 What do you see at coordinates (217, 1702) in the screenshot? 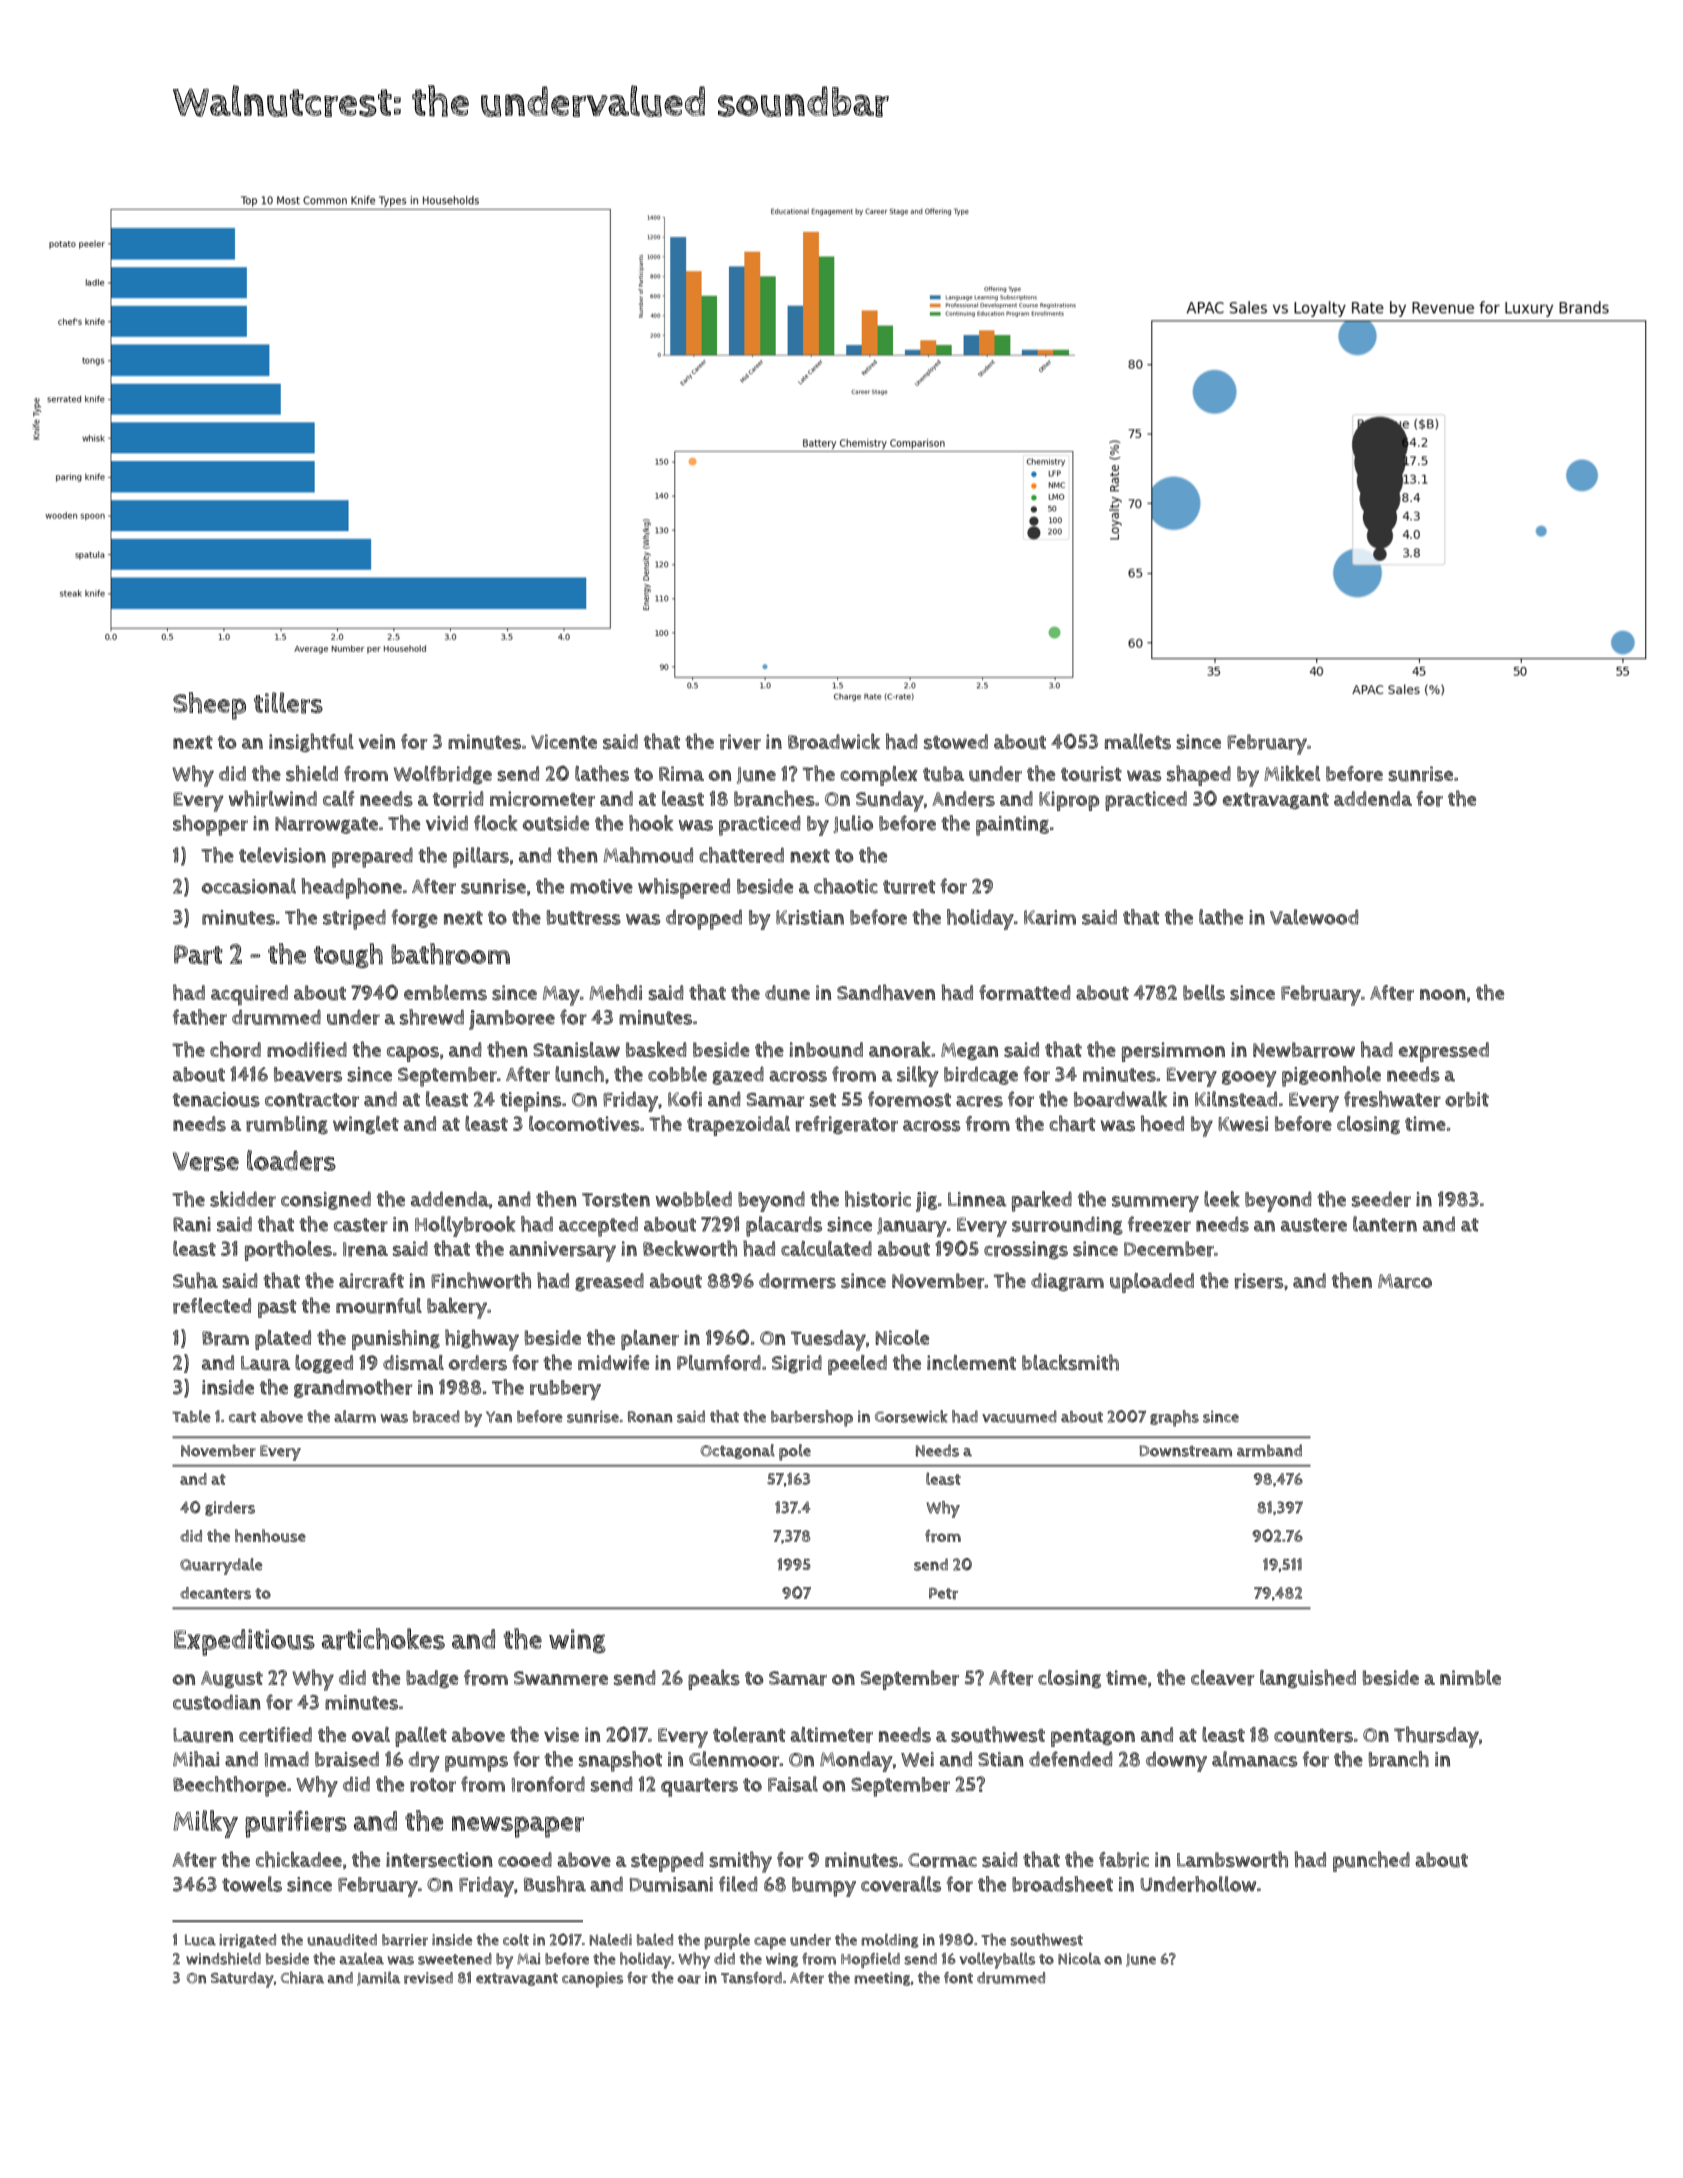
I see `custodian` at bounding box center [217, 1702].
